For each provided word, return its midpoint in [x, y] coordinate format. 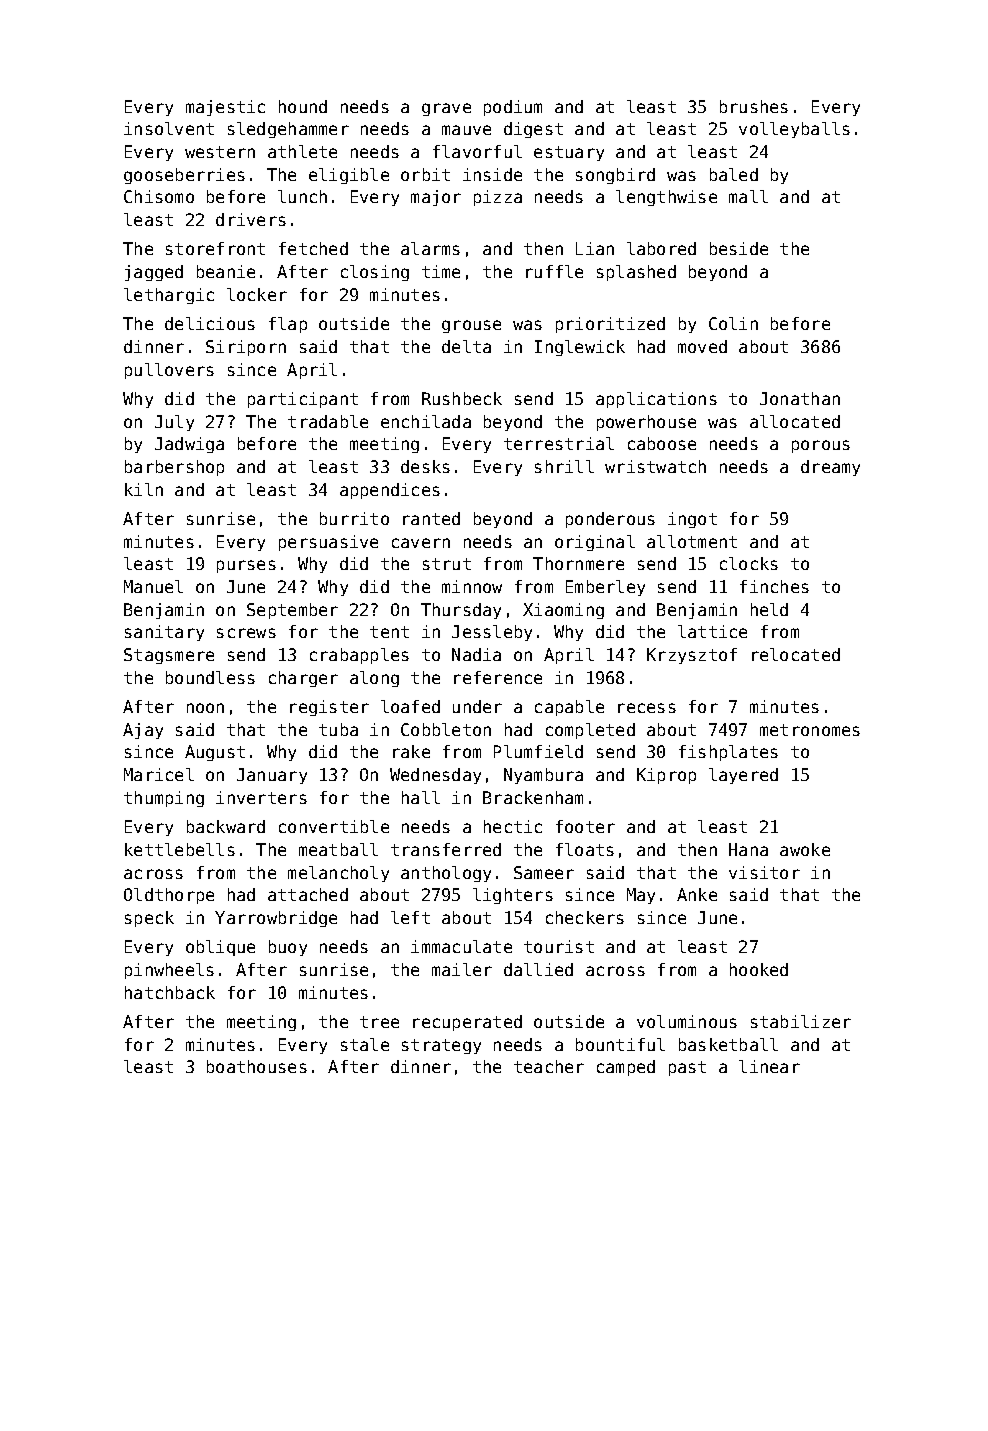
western [220, 152]
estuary [569, 153]
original [595, 543]
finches [774, 586]
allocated [795, 421]
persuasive [328, 543]
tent [389, 632]
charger [303, 679]
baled [734, 174]
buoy [288, 948]
